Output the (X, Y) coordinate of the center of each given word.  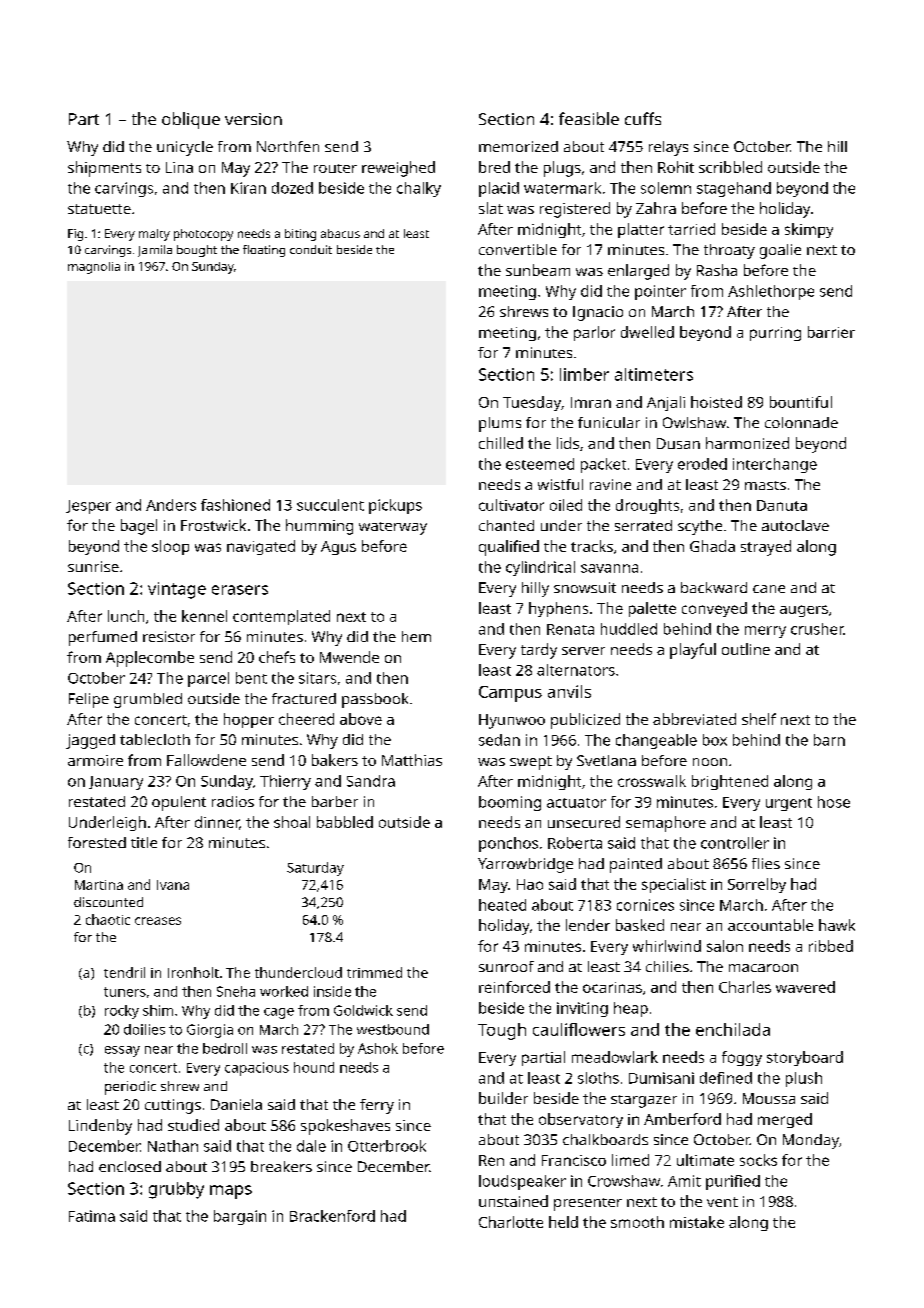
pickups (395, 506)
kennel (204, 616)
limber (584, 374)
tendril (124, 972)
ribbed (831, 946)
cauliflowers (579, 1029)
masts (765, 485)
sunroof (506, 966)
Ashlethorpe (771, 292)
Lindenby (100, 1127)
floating (264, 251)
